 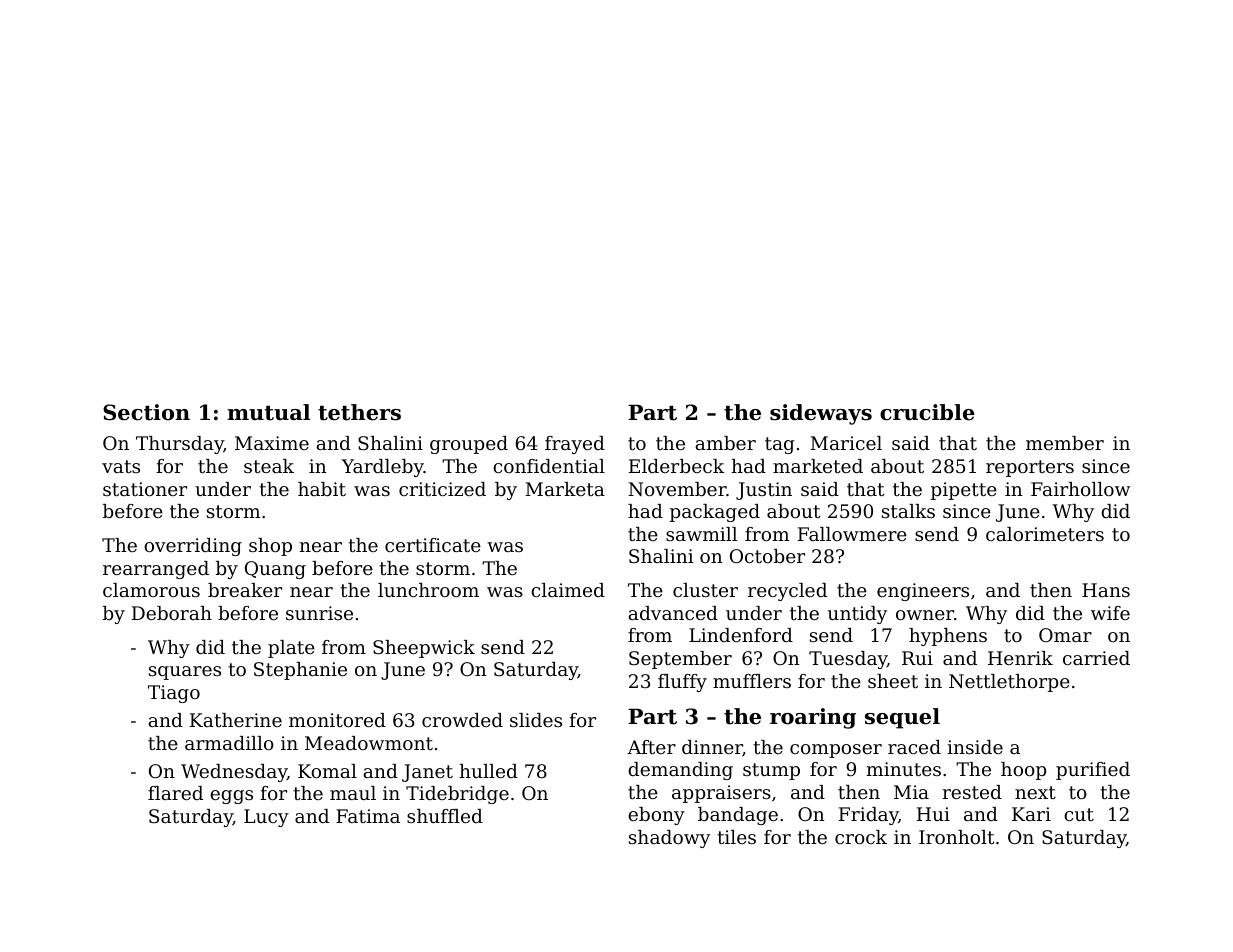 I want to click on Komal, so click(x=327, y=771).
